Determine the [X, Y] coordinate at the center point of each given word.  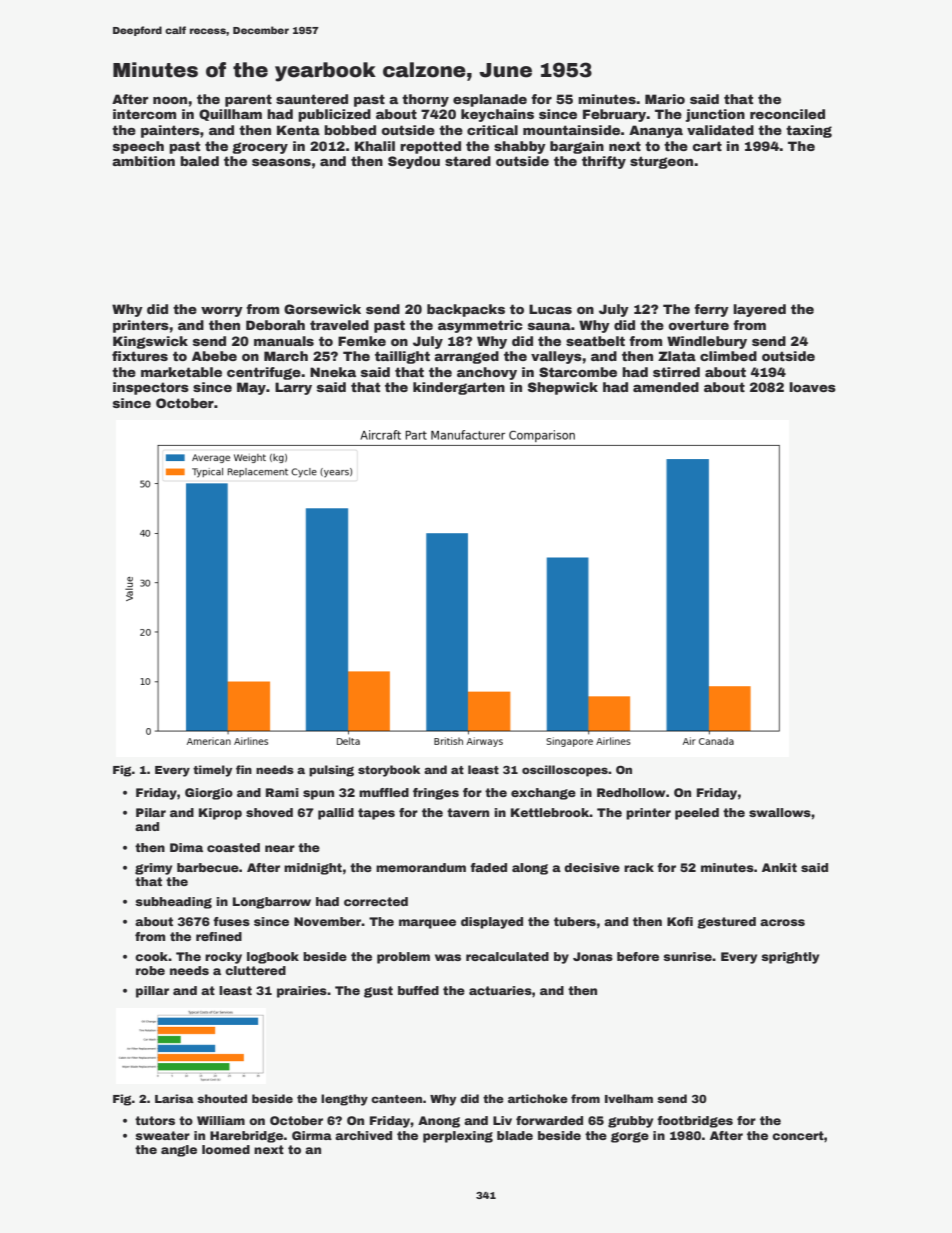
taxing [809, 131]
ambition [143, 161]
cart [707, 146]
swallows [780, 812]
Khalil [375, 146]
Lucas [550, 309]
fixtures [140, 356]
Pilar [151, 812]
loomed [226, 1149]
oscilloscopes [565, 771]
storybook [389, 771]
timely [213, 771]
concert [798, 1135]
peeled [697, 814]
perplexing [458, 1137]
